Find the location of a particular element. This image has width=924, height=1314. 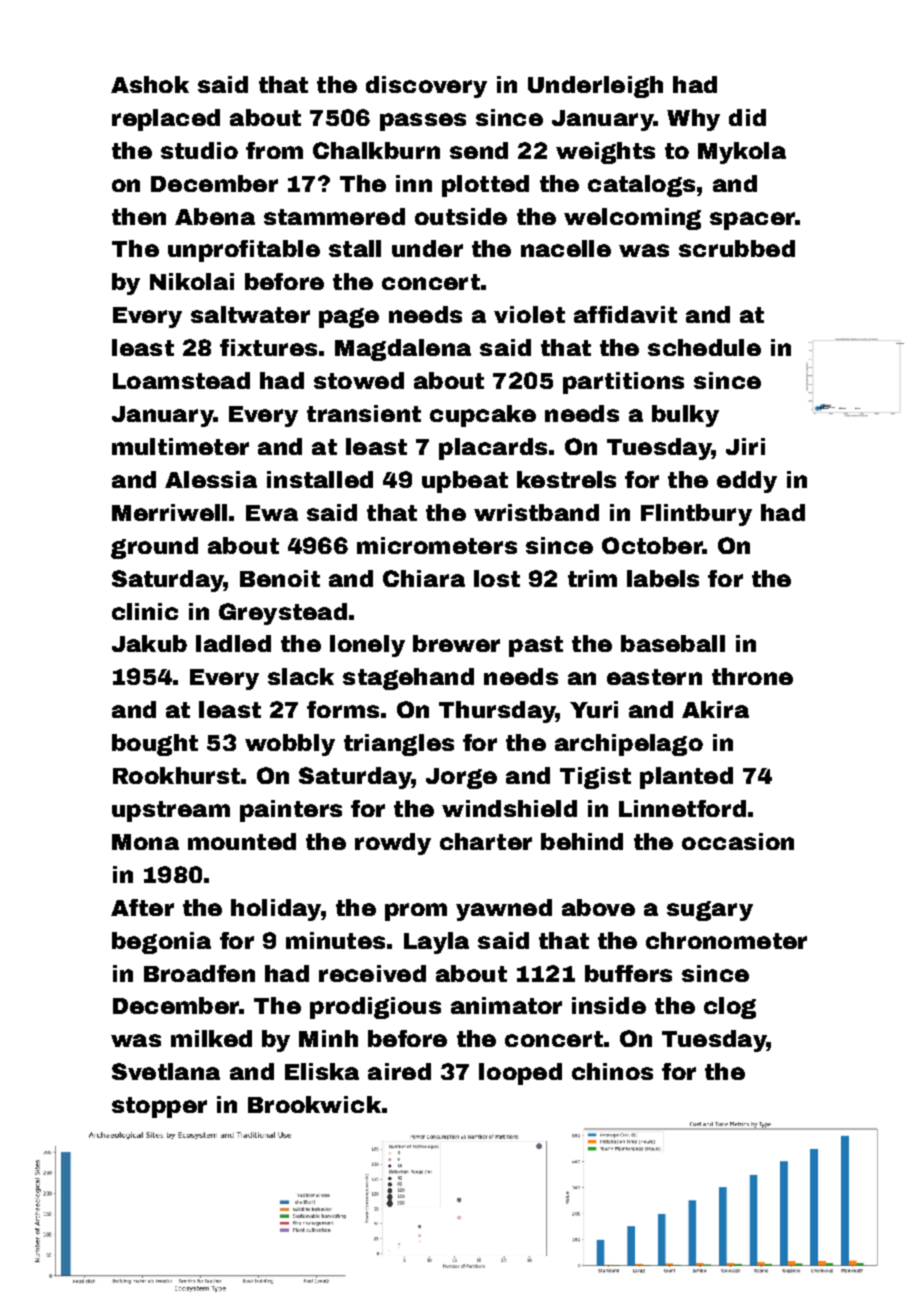

Flintbury is located at coordinates (696, 515).
